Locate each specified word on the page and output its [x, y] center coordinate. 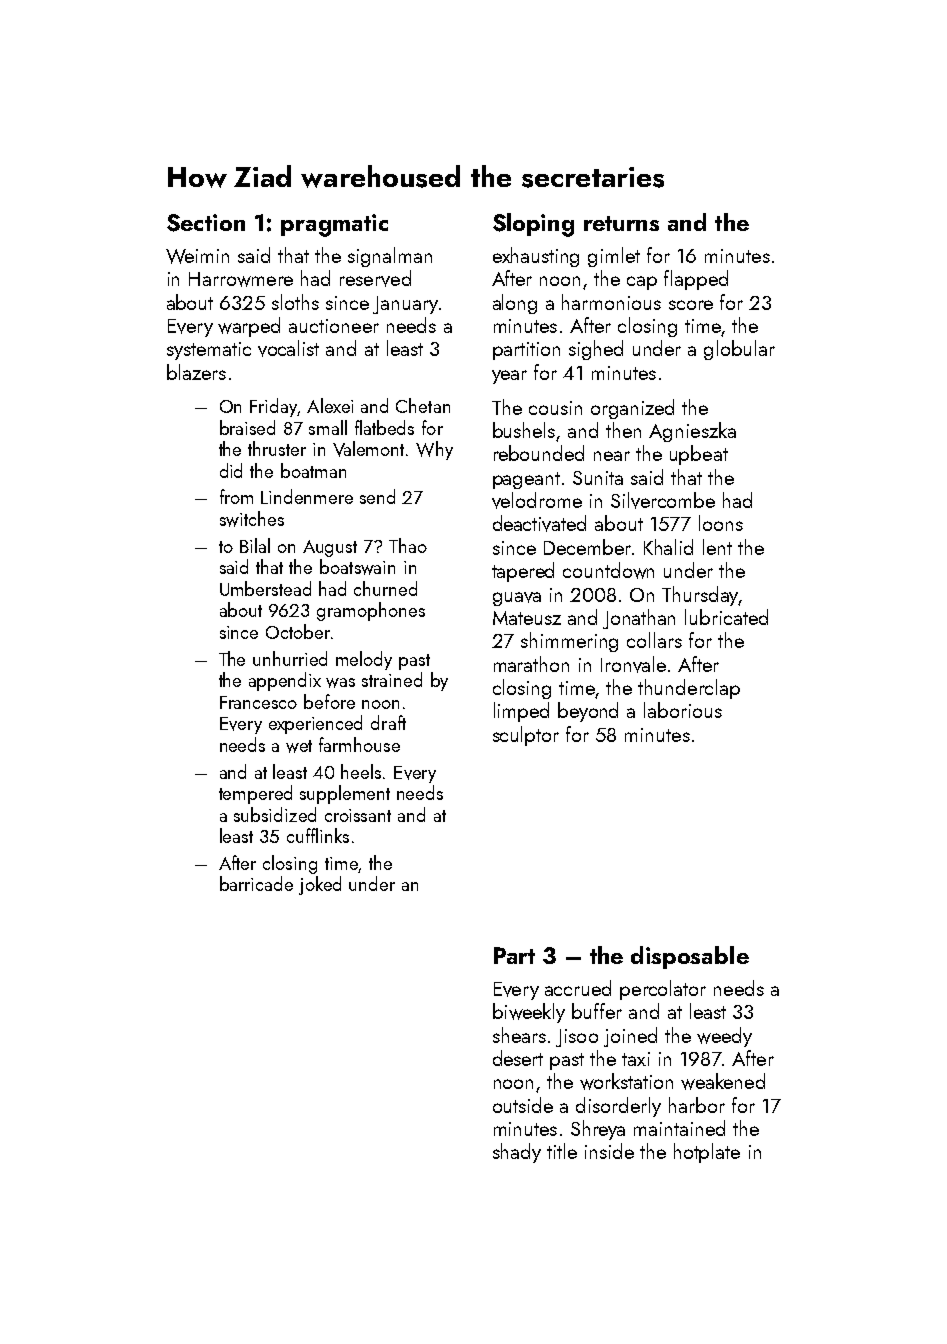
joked [320, 885]
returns [621, 223]
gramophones [371, 611]
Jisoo [577, 1038]
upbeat [699, 455]
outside [523, 1105]
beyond [588, 712]
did [231, 470]
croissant [358, 815]
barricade [256, 883]
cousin [555, 408]
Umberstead [265, 588]
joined [630, 1037]
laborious [683, 710]
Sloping [533, 225]
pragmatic [334, 225]
